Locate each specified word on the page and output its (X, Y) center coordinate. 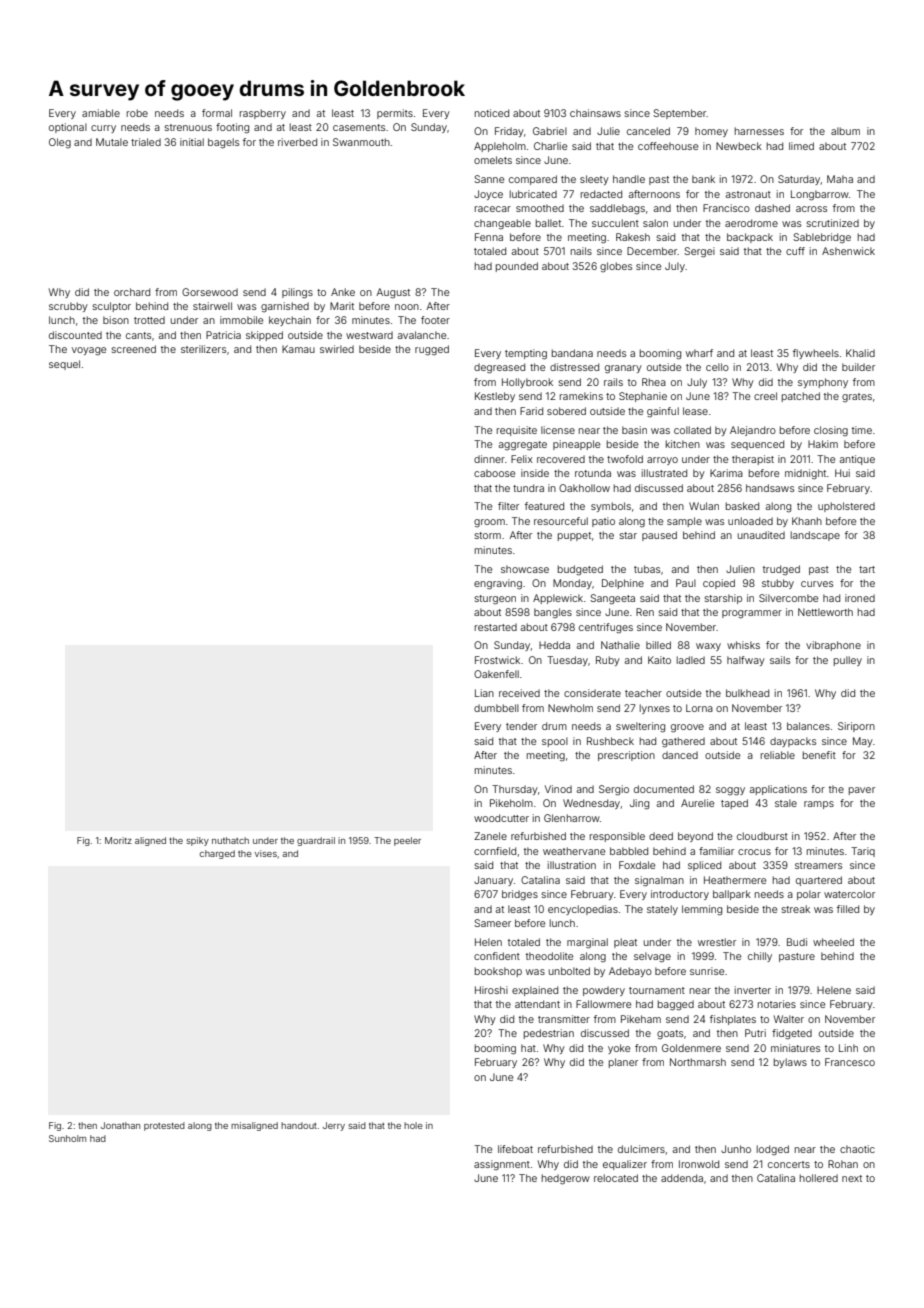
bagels (223, 143)
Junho (736, 1149)
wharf (699, 353)
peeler (407, 841)
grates (857, 397)
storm (488, 535)
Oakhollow (584, 488)
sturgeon (495, 600)
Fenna (489, 237)
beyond (695, 837)
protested (164, 1126)
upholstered (846, 507)
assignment (502, 1165)
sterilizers (203, 349)
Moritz (118, 840)
